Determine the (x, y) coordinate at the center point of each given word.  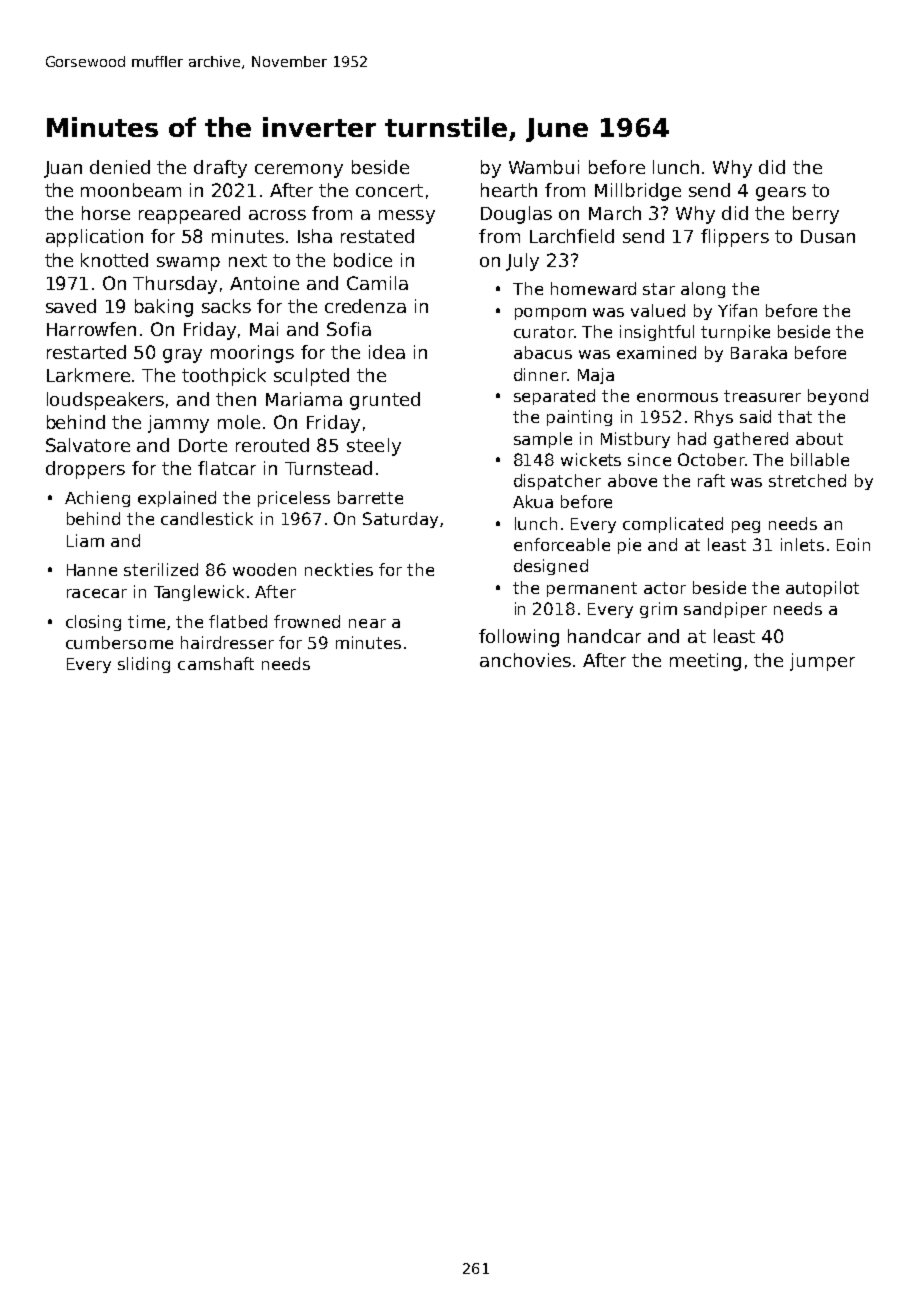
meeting (705, 662)
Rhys (714, 418)
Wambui (544, 167)
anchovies (525, 660)
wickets (591, 459)
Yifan (737, 310)
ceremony (299, 171)
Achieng (97, 499)
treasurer (762, 396)
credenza (365, 306)
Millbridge (638, 192)
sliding (144, 665)
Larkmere (88, 375)
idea (387, 352)
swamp (188, 264)
